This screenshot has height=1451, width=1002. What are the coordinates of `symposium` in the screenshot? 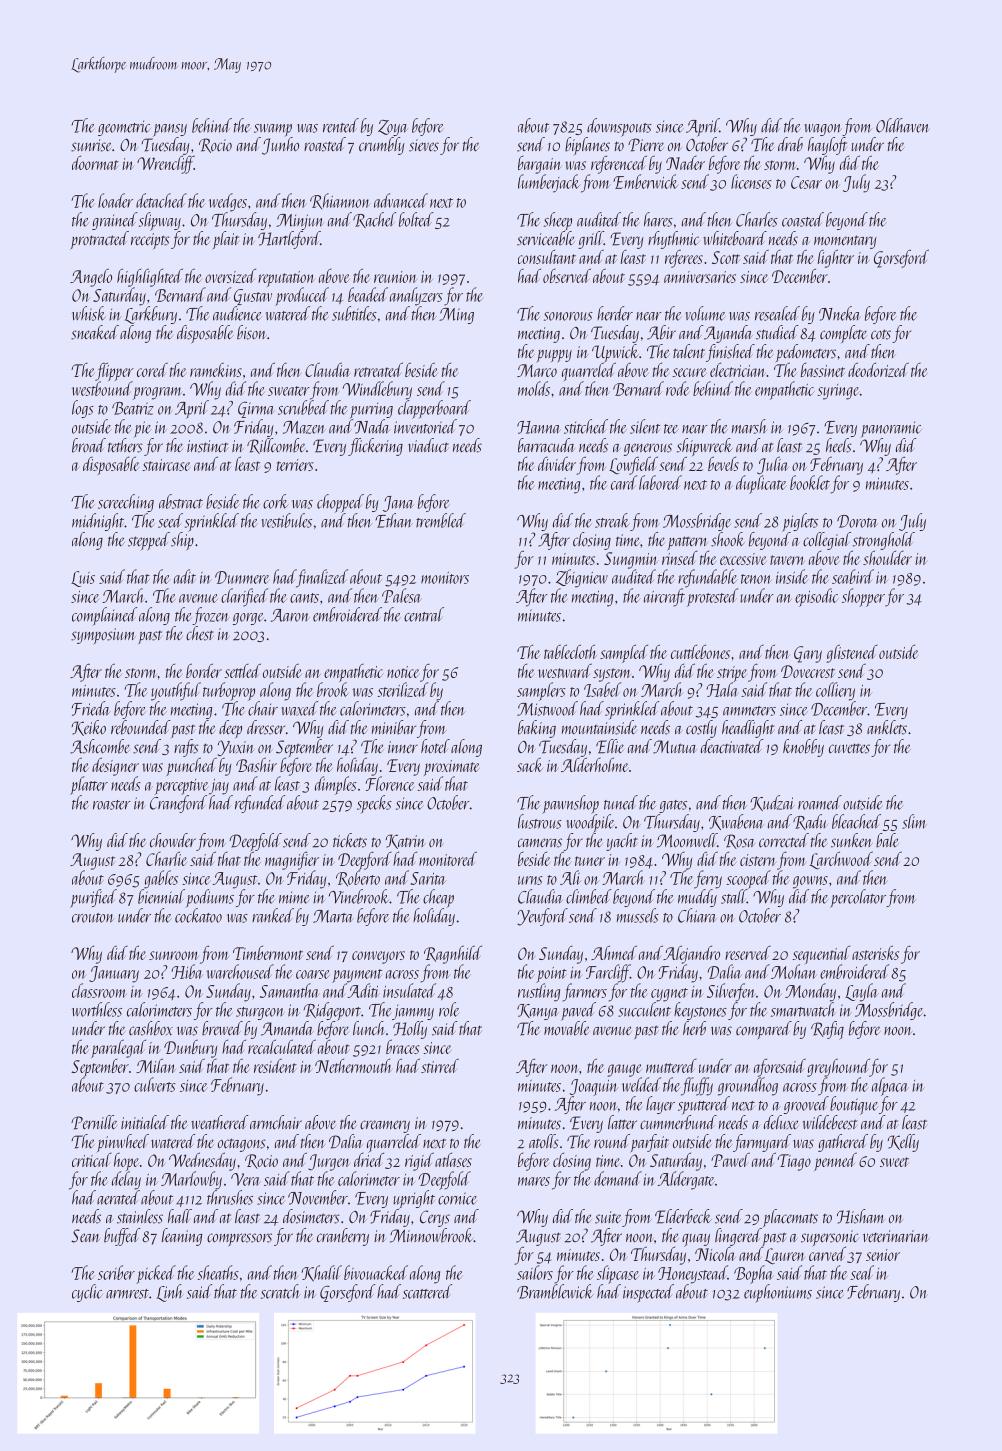 It's located at (103, 636).
